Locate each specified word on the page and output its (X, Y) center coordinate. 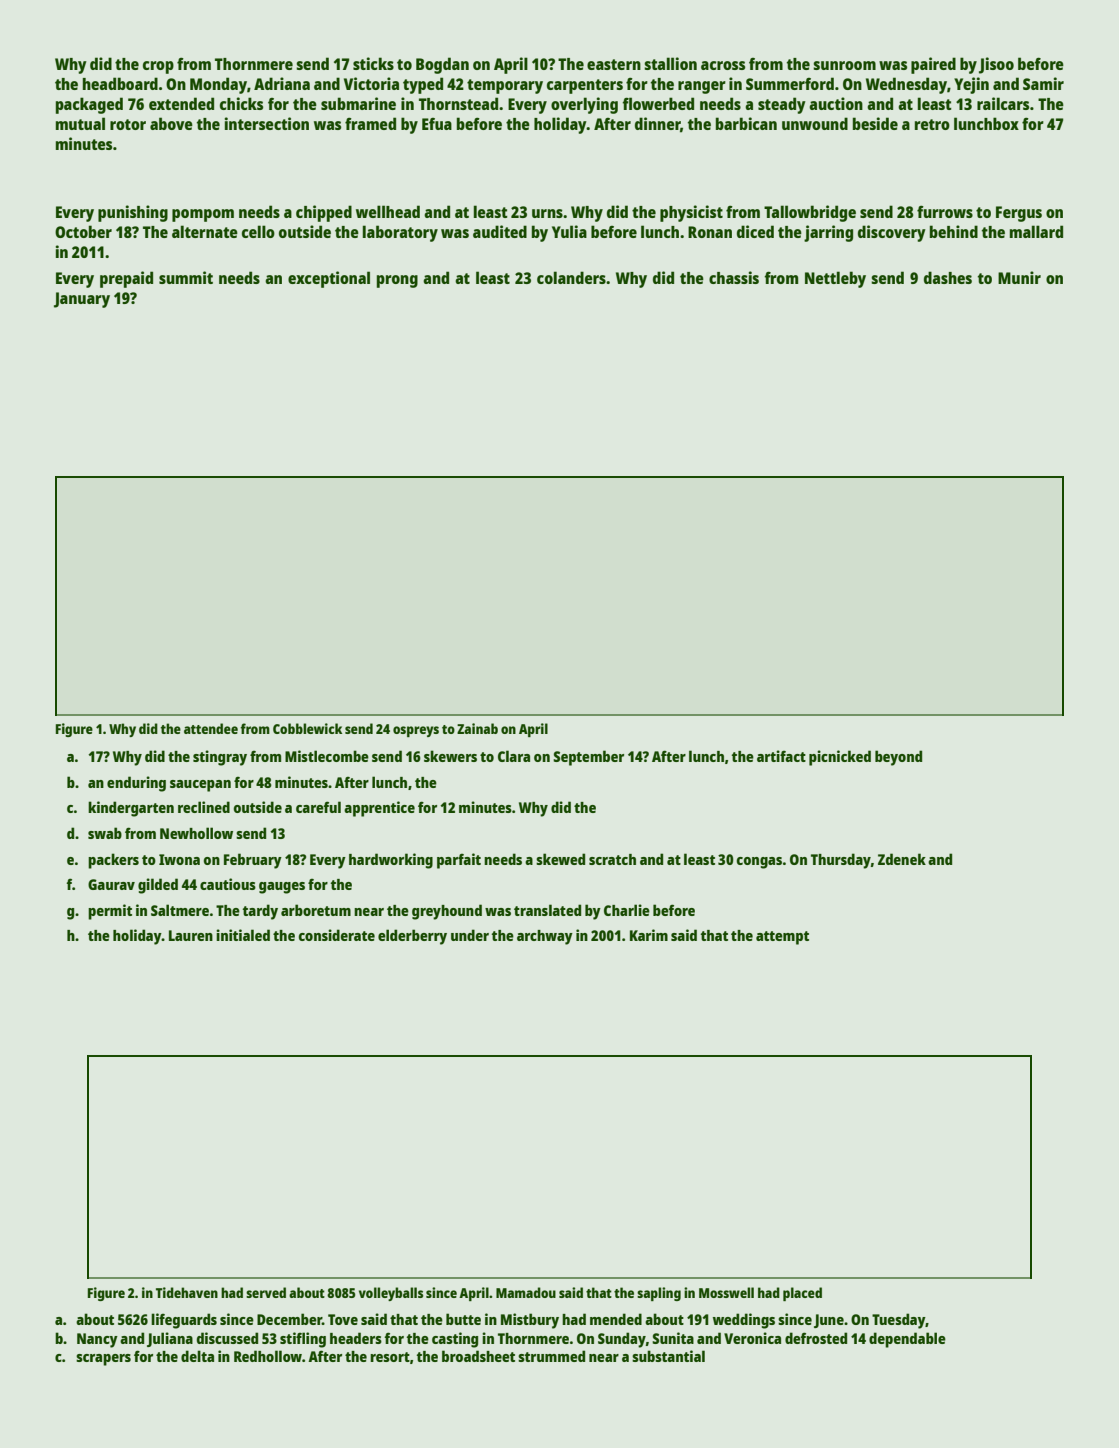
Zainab (477, 728)
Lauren (191, 935)
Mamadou (526, 1292)
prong (397, 281)
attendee (211, 728)
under (470, 935)
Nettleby (835, 279)
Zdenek (902, 859)
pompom (203, 215)
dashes (948, 277)
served (266, 1292)
